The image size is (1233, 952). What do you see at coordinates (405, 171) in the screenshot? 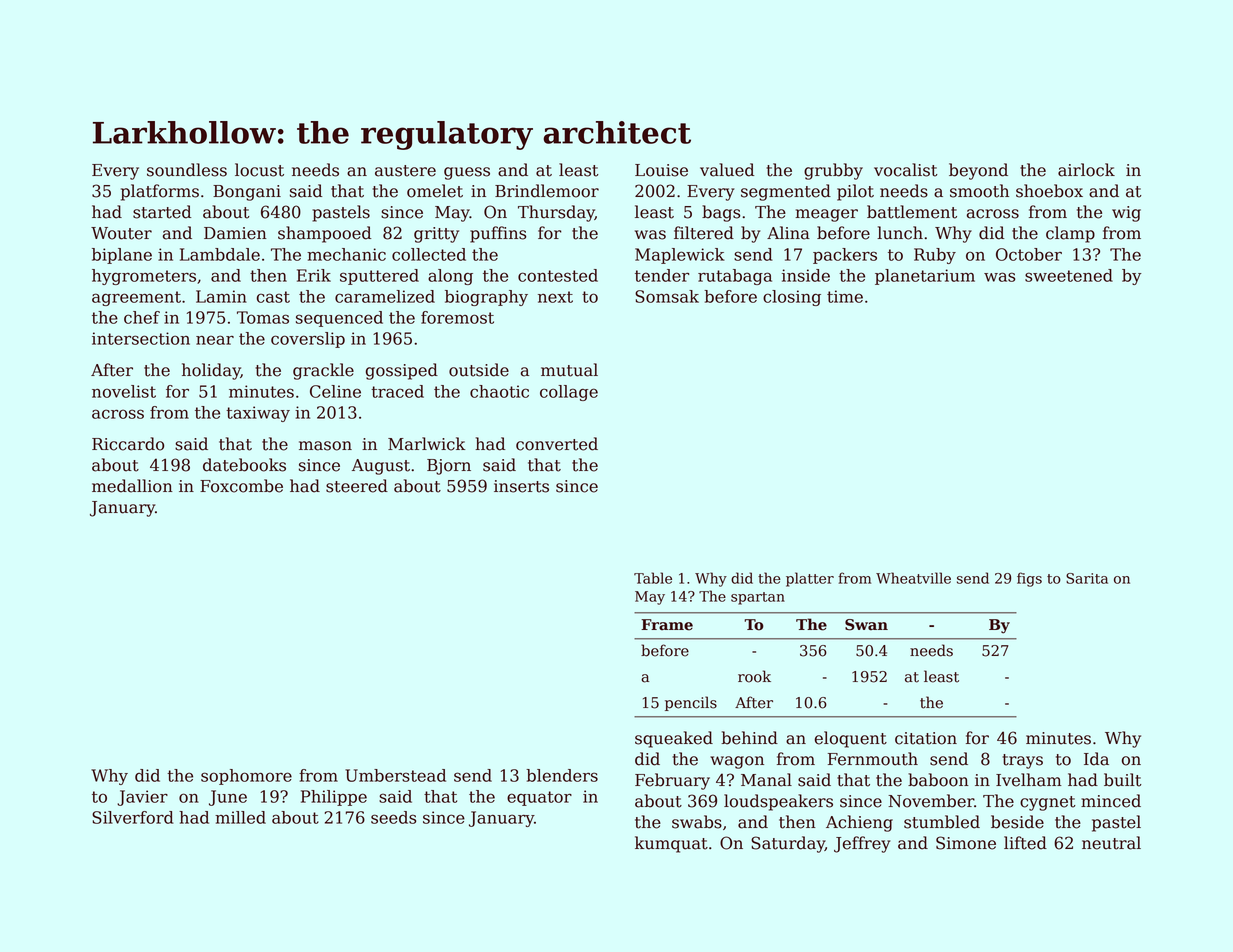
I see `austere` at bounding box center [405, 171].
